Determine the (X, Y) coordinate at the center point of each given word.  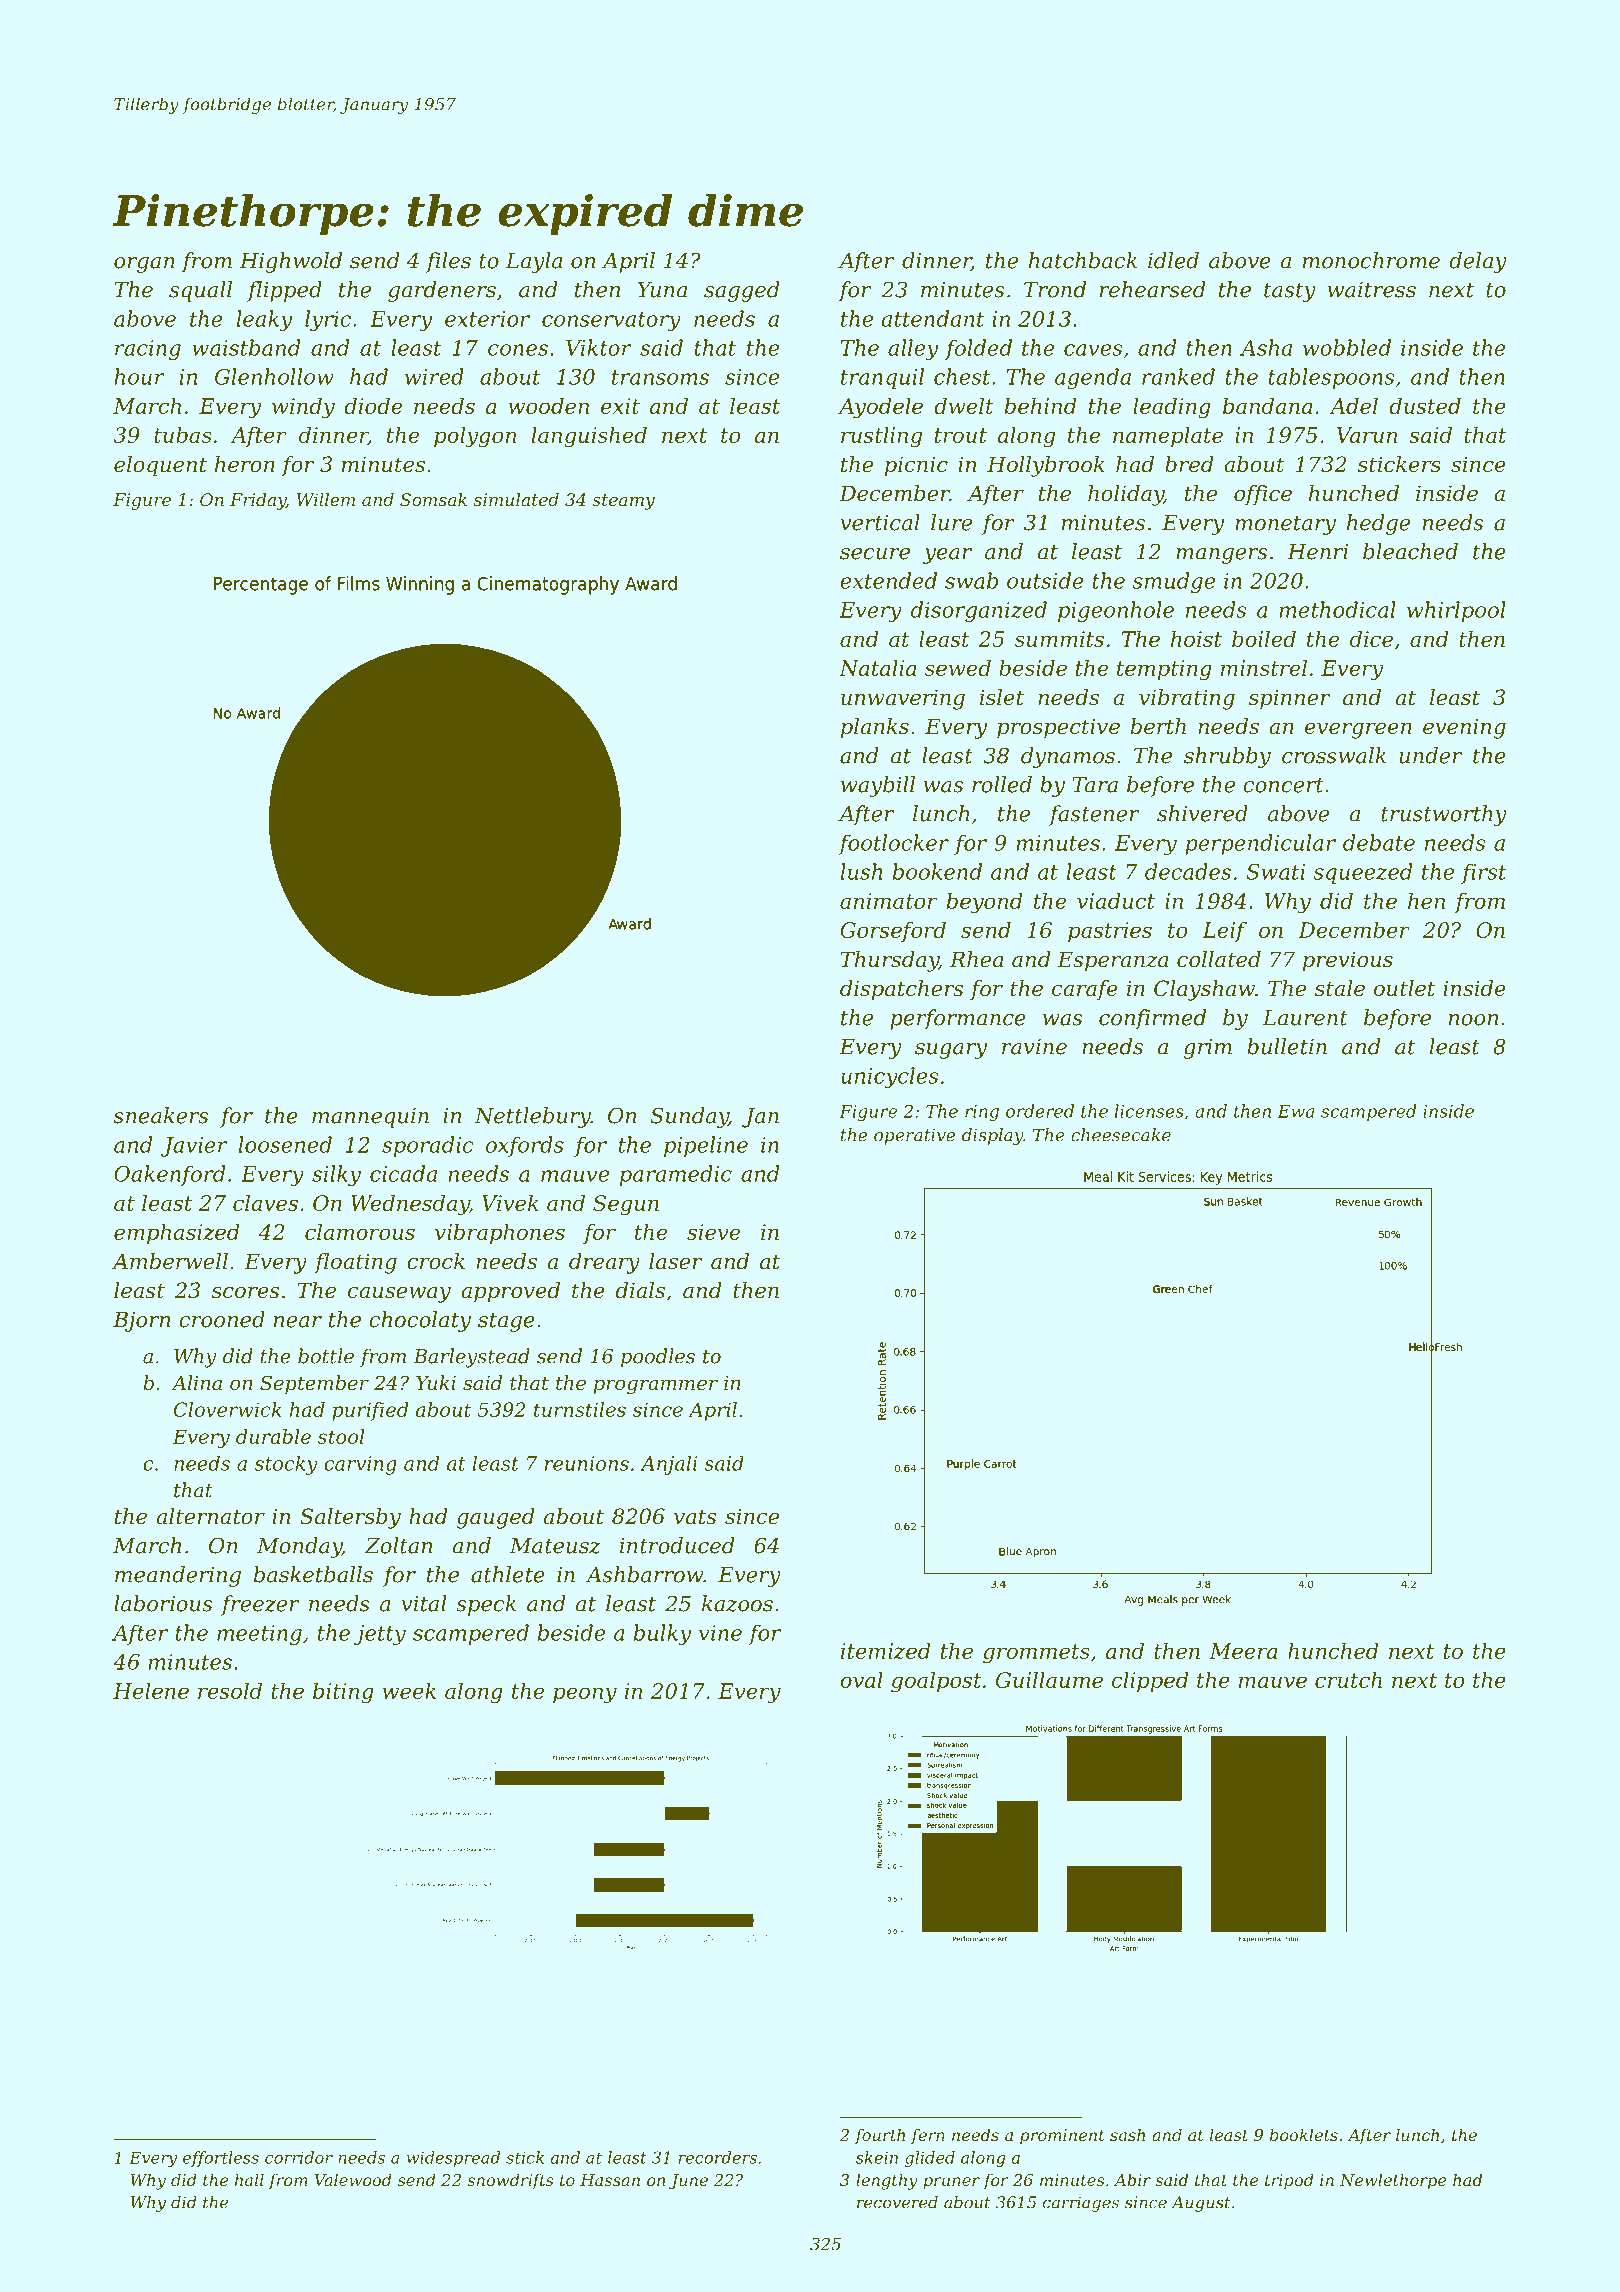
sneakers (161, 1115)
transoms (660, 377)
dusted (1425, 405)
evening (1464, 728)
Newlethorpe (1393, 2181)
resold (230, 1690)
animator (888, 901)
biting (343, 1693)
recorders (718, 2157)
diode (373, 405)
